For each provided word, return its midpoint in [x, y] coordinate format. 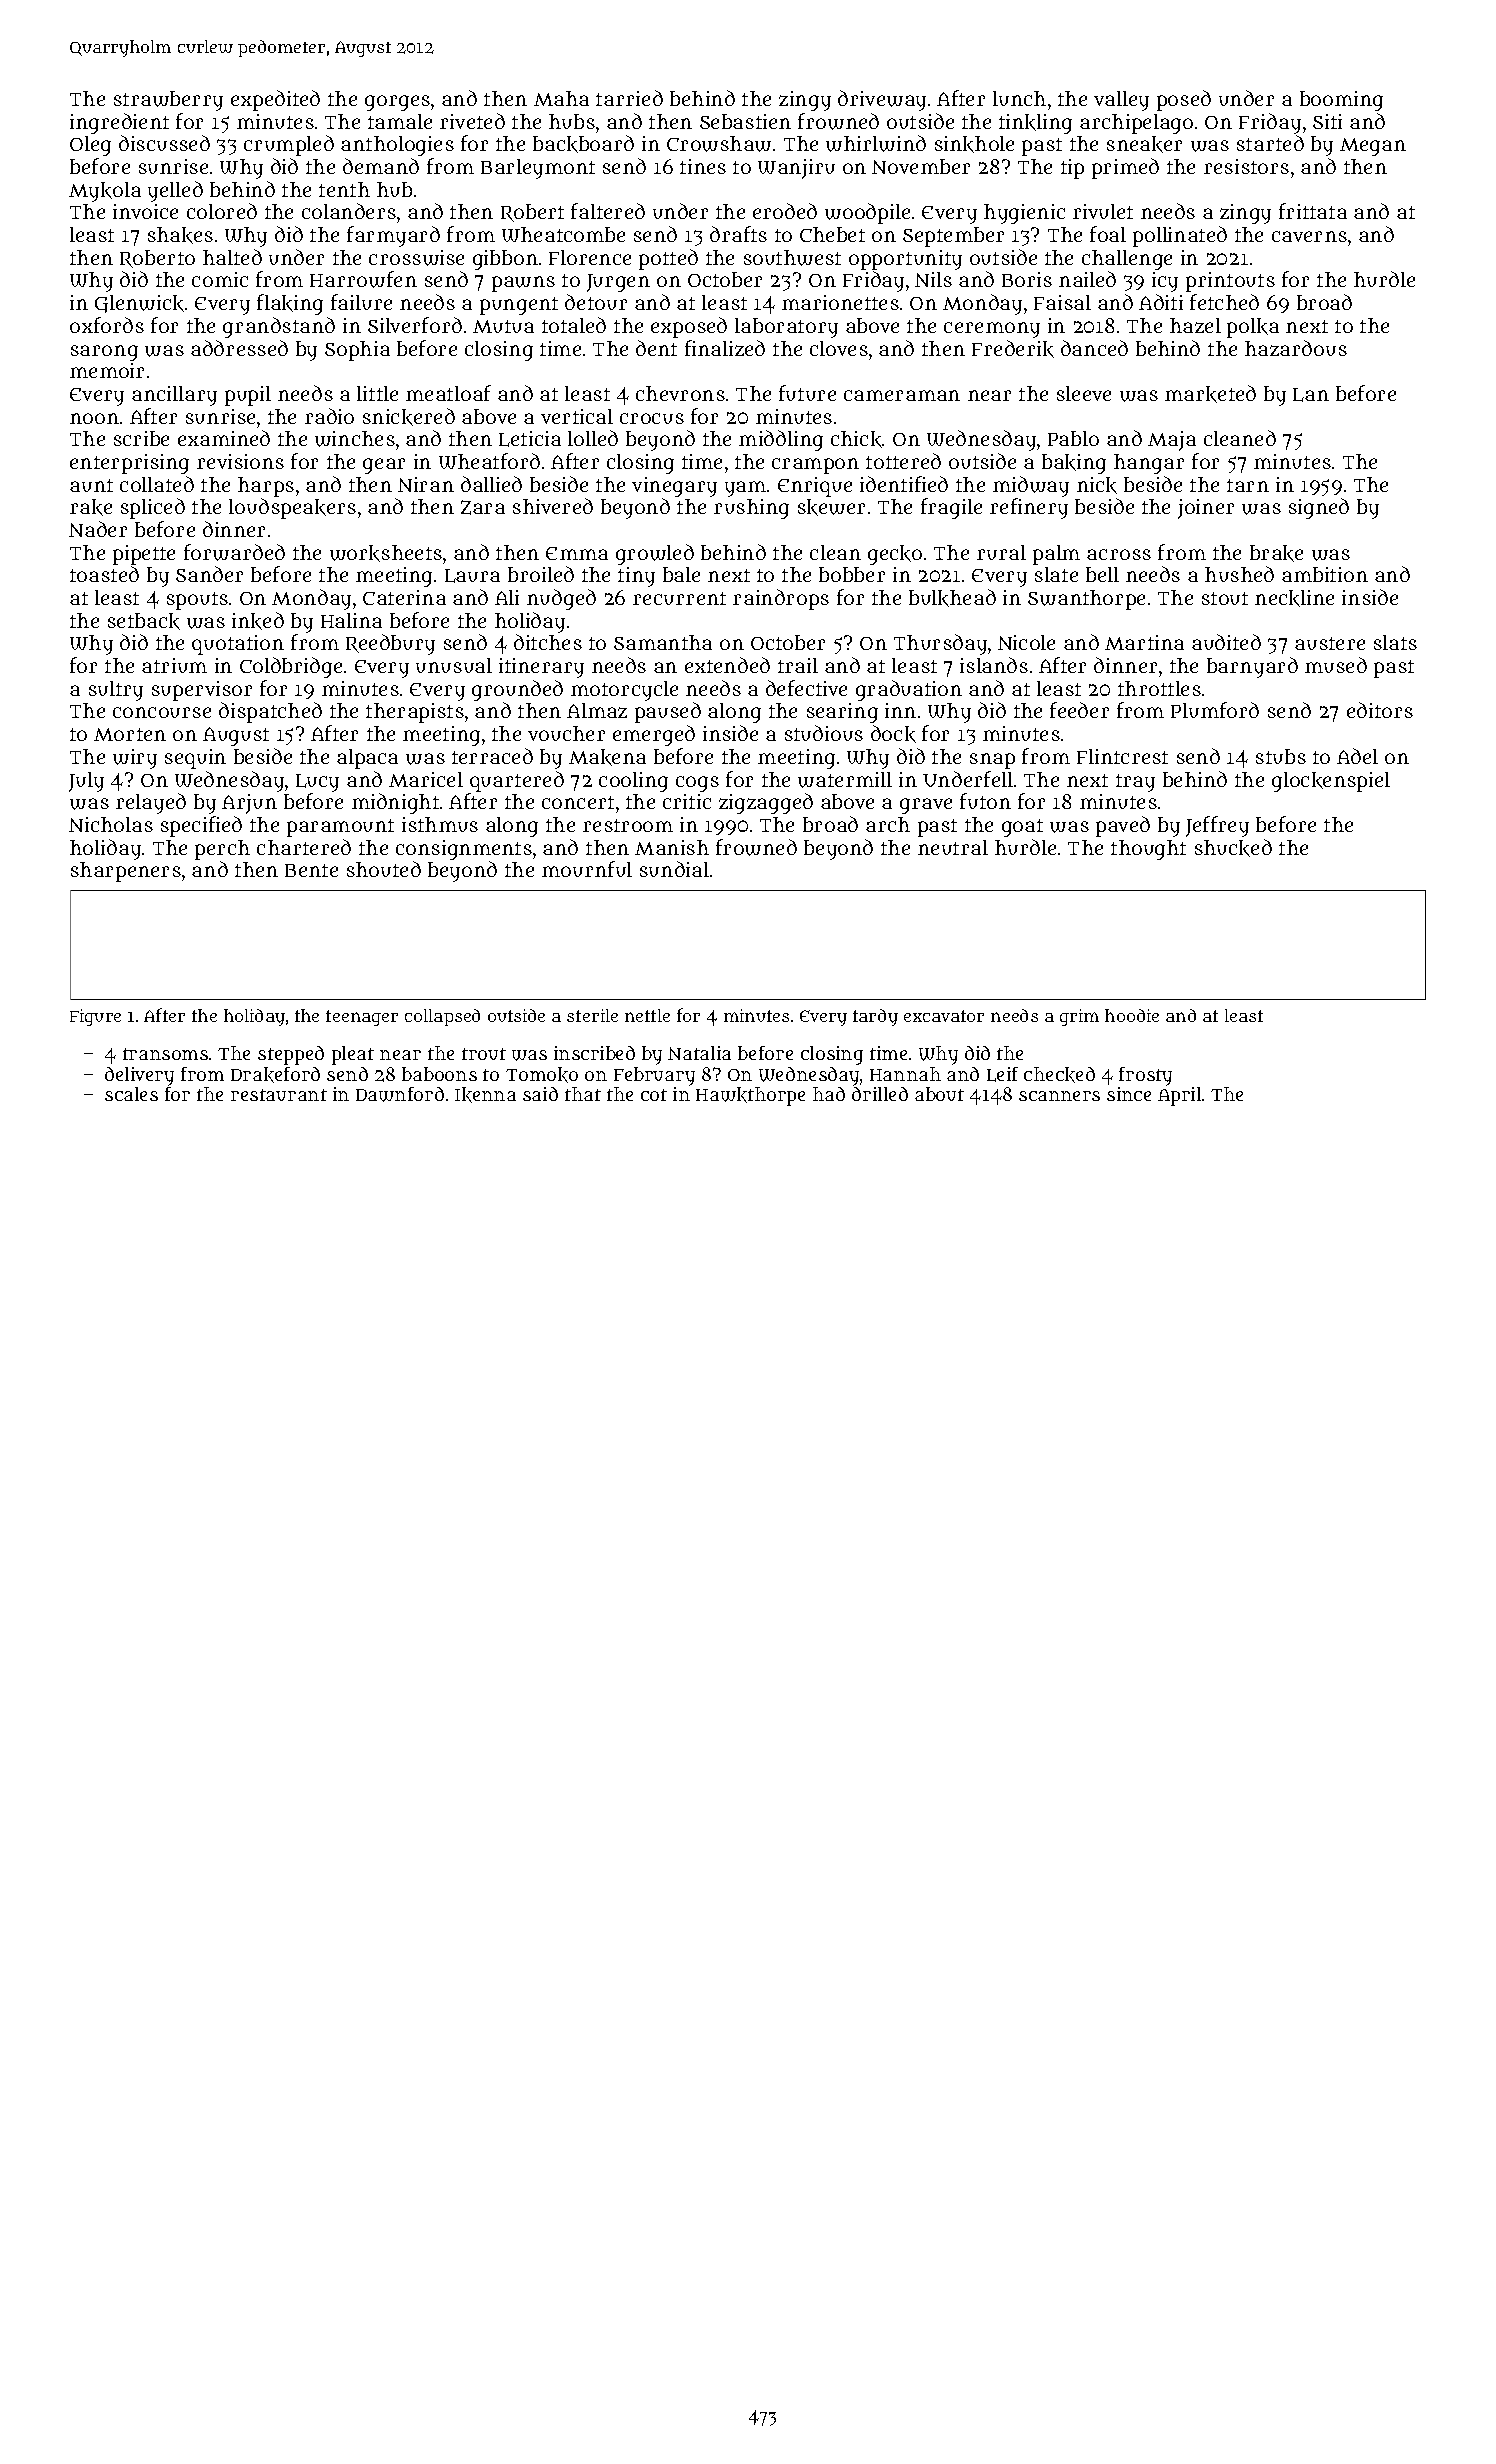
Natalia [699, 1053]
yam [745, 489]
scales [131, 1094]
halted [232, 257]
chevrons [680, 393]
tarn [1248, 485]
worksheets [386, 553]
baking [1074, 464]
